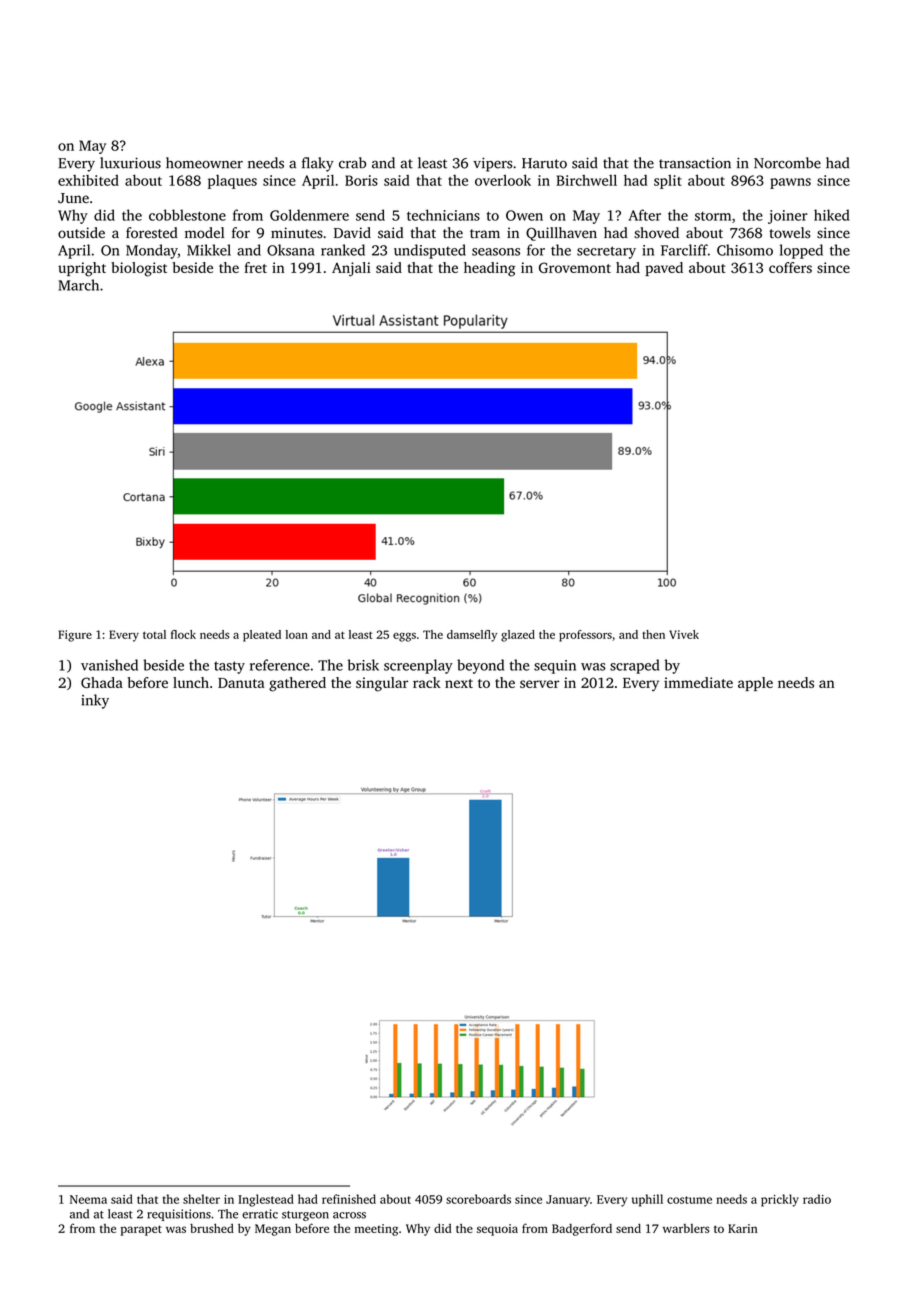 This screenshot has width=908, height=1316. I want to click on Anjali, so click(351, 269).
